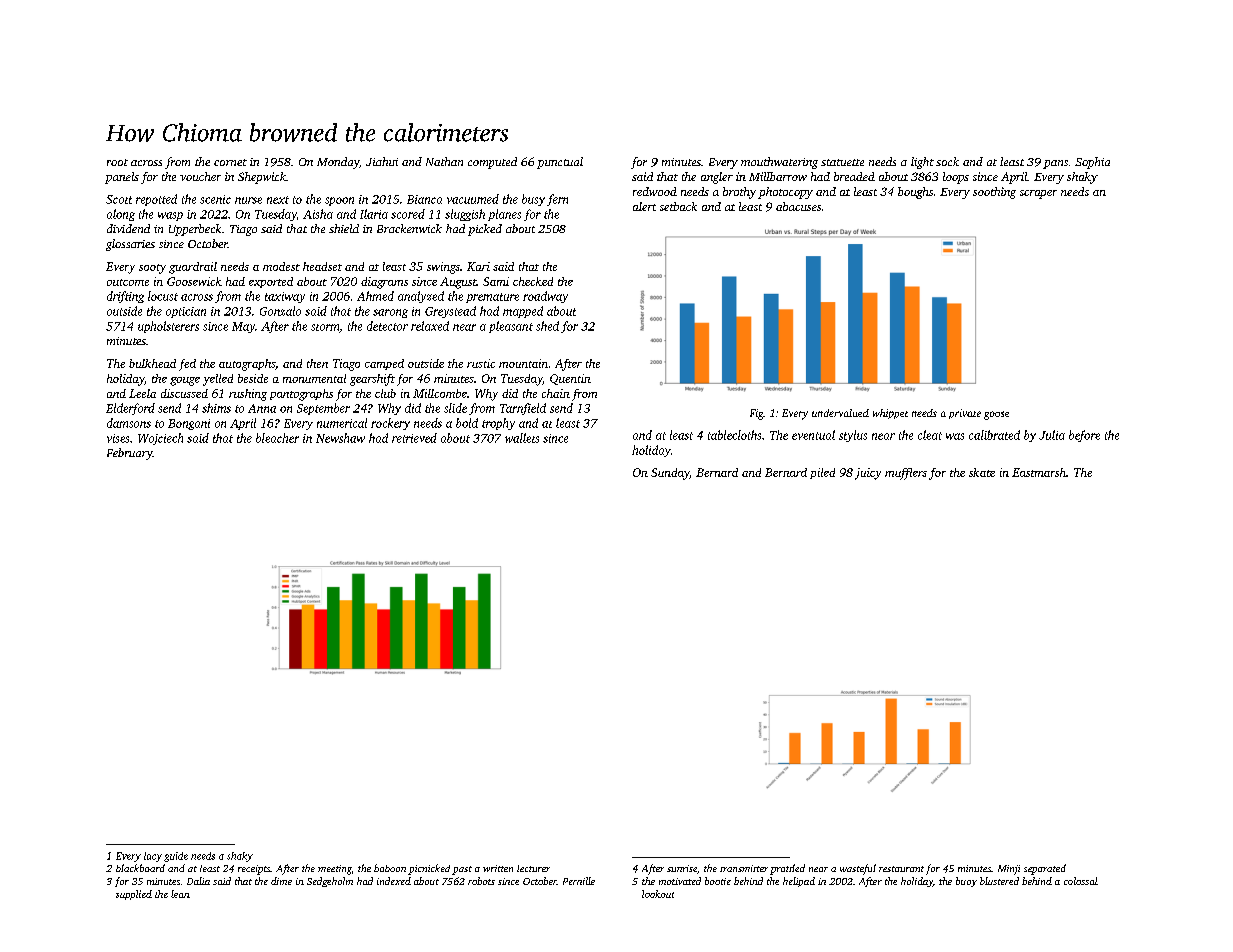 The image size is (1233, 952). I want to click on Nathan, so click(444, 161).
